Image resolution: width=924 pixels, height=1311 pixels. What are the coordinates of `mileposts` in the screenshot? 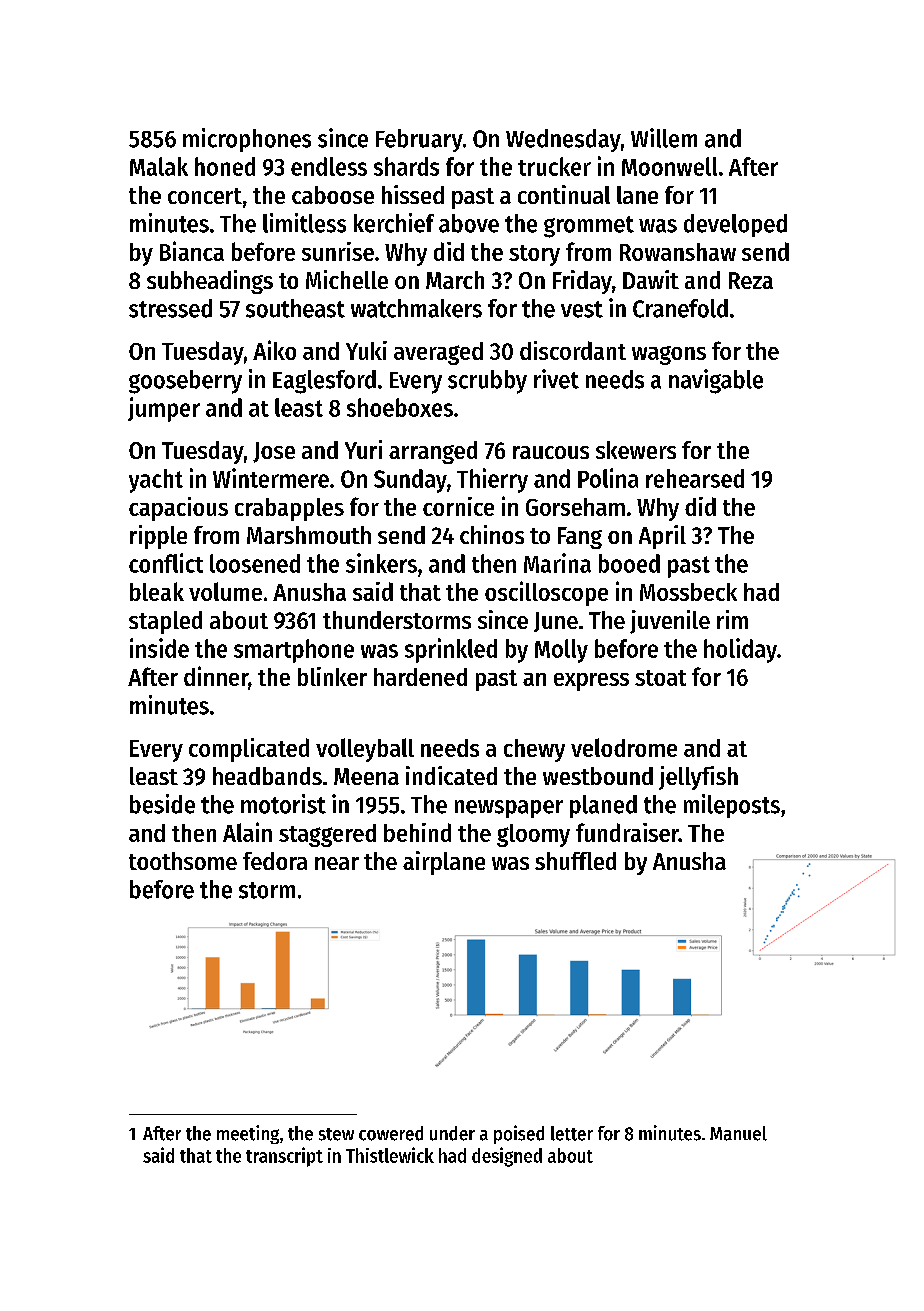 It's located at (732, 806).
